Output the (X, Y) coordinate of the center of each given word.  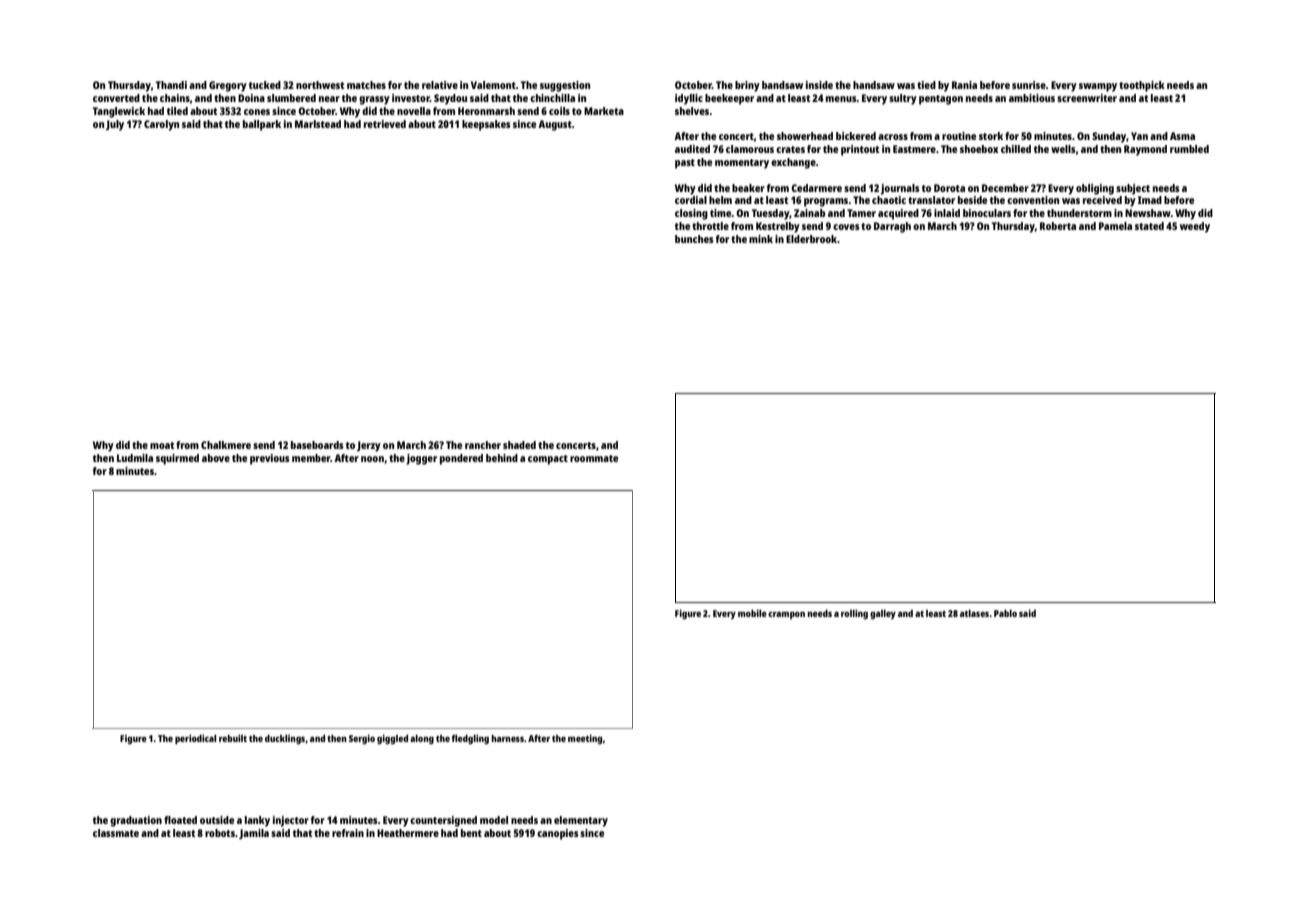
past (685, 164)
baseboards (317, 445)
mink (761, 239)
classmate (116, 833)
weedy (1195, 227)
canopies (558, 834)
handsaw (874, 85)
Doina (251, 98)
